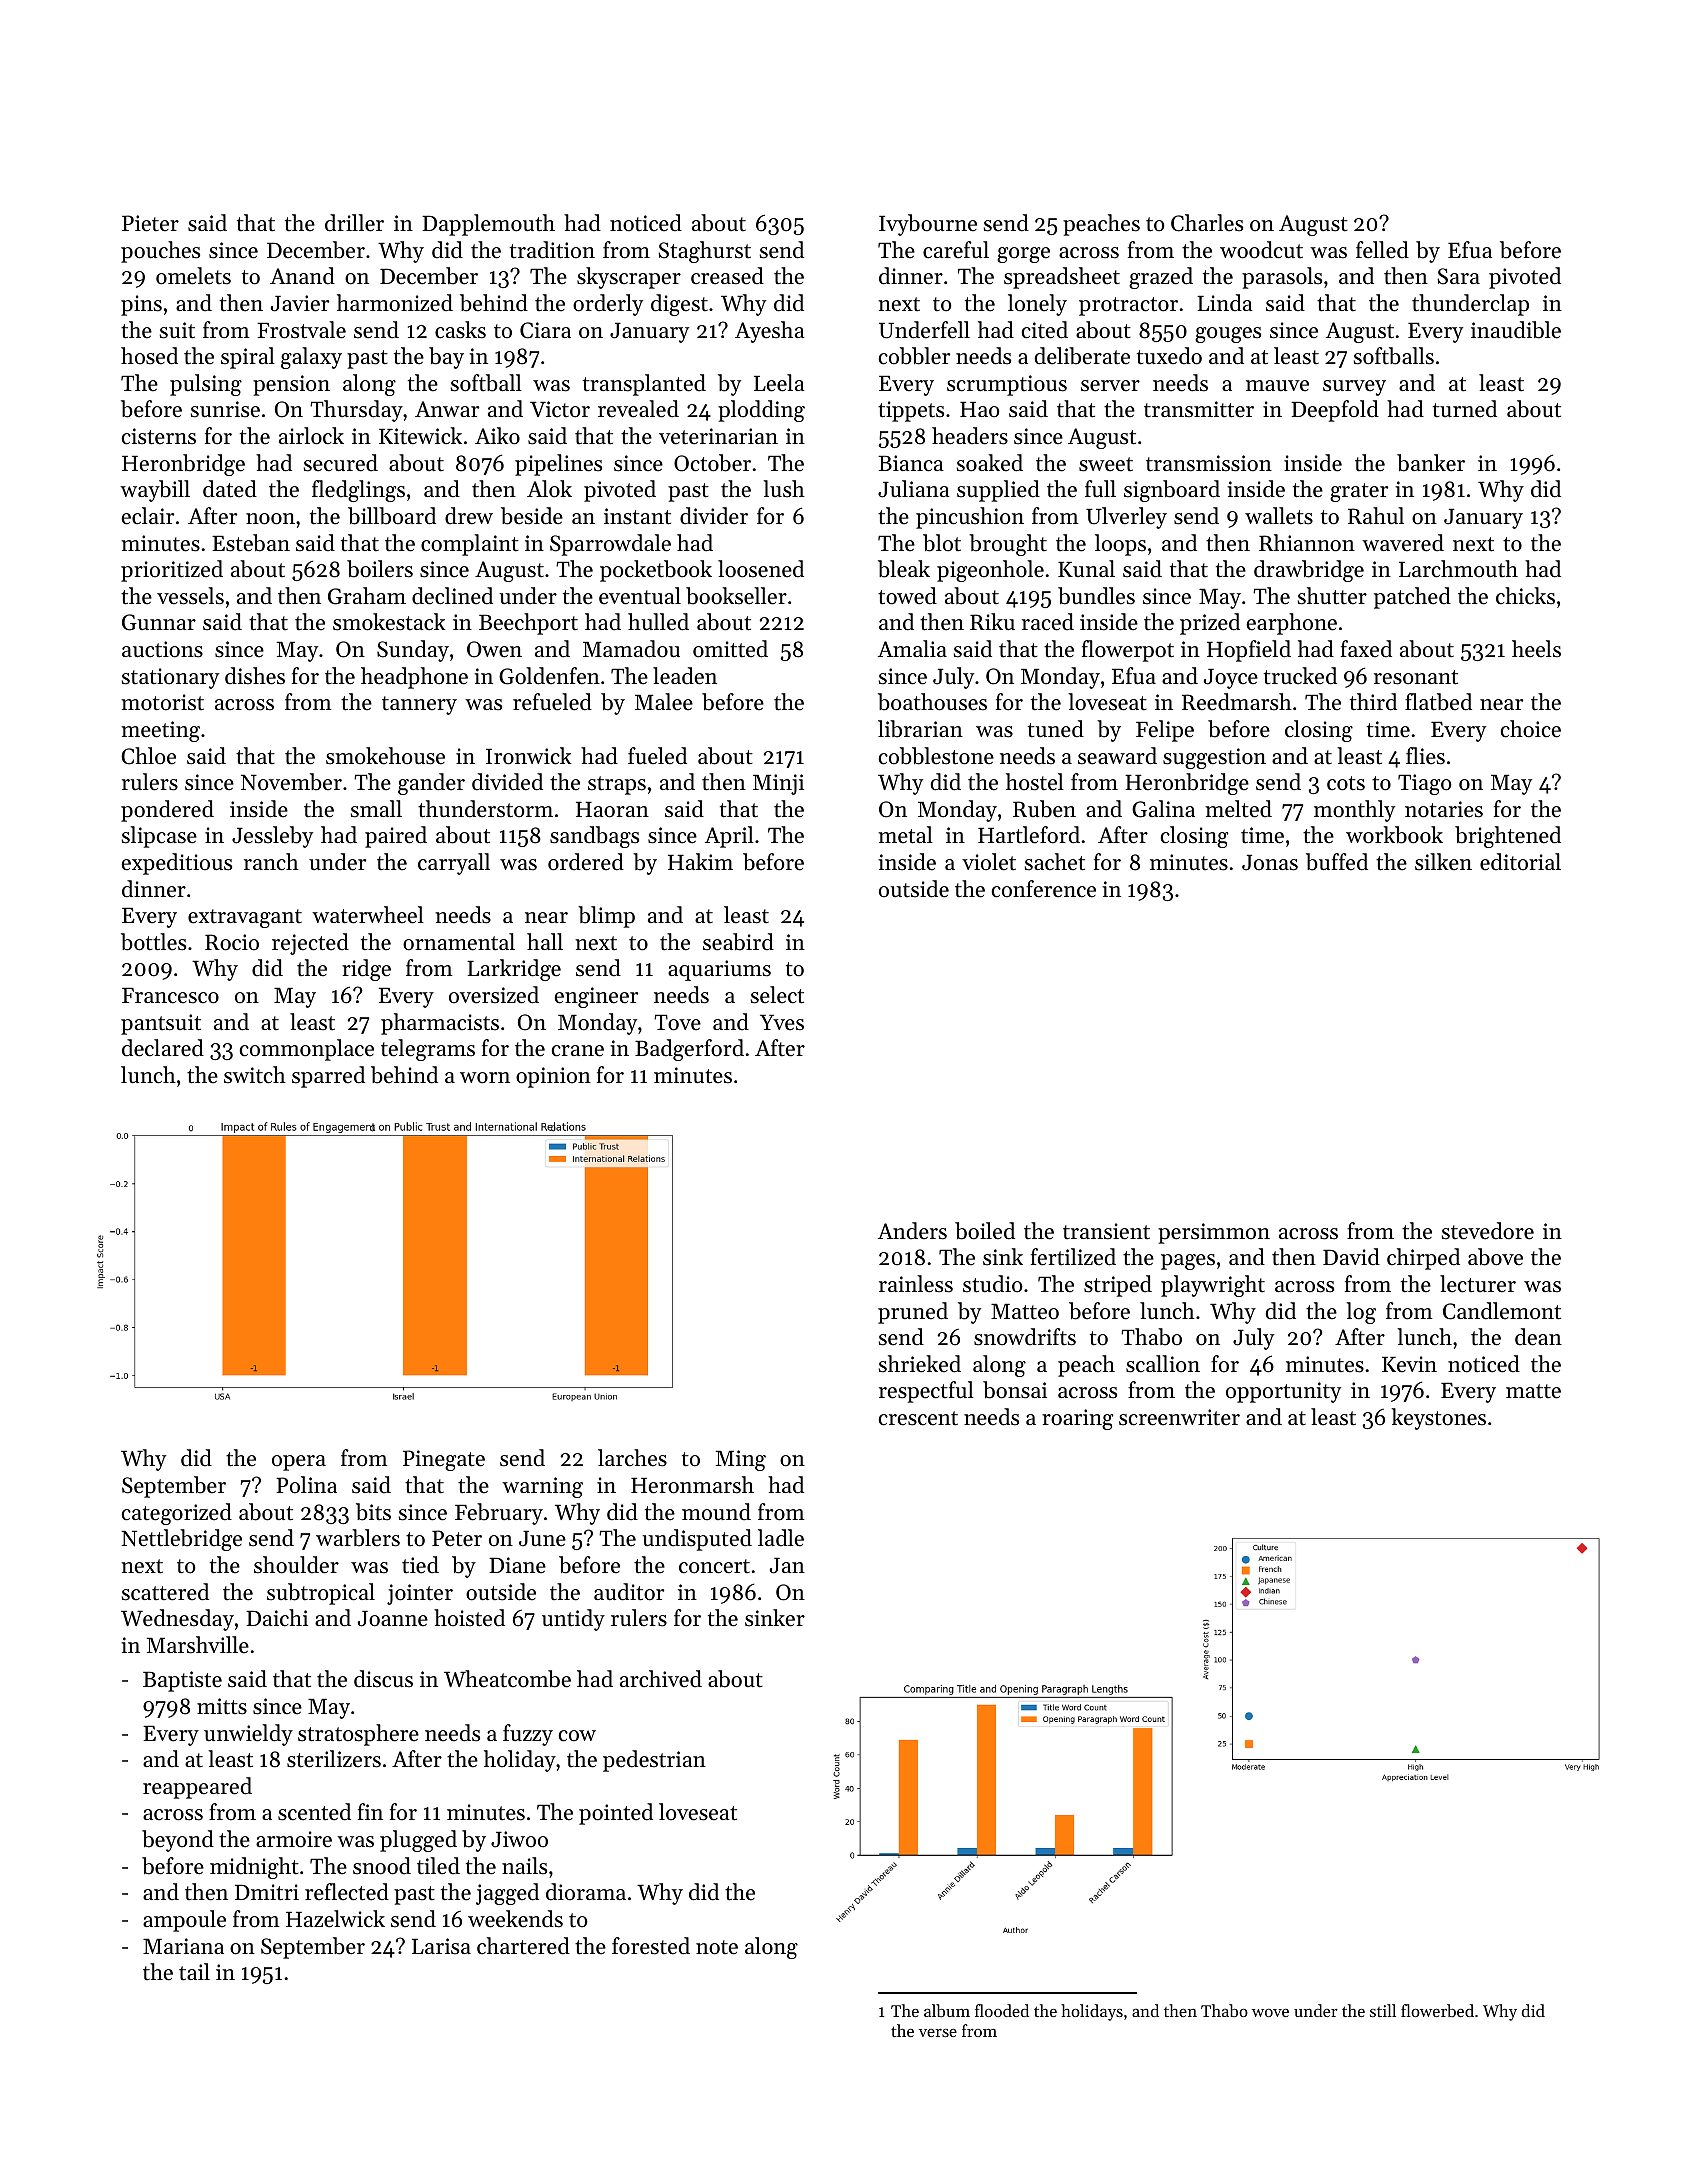 This screenshot has width=1683, height=2178. I want to click on conference, so click(1044, 889).
